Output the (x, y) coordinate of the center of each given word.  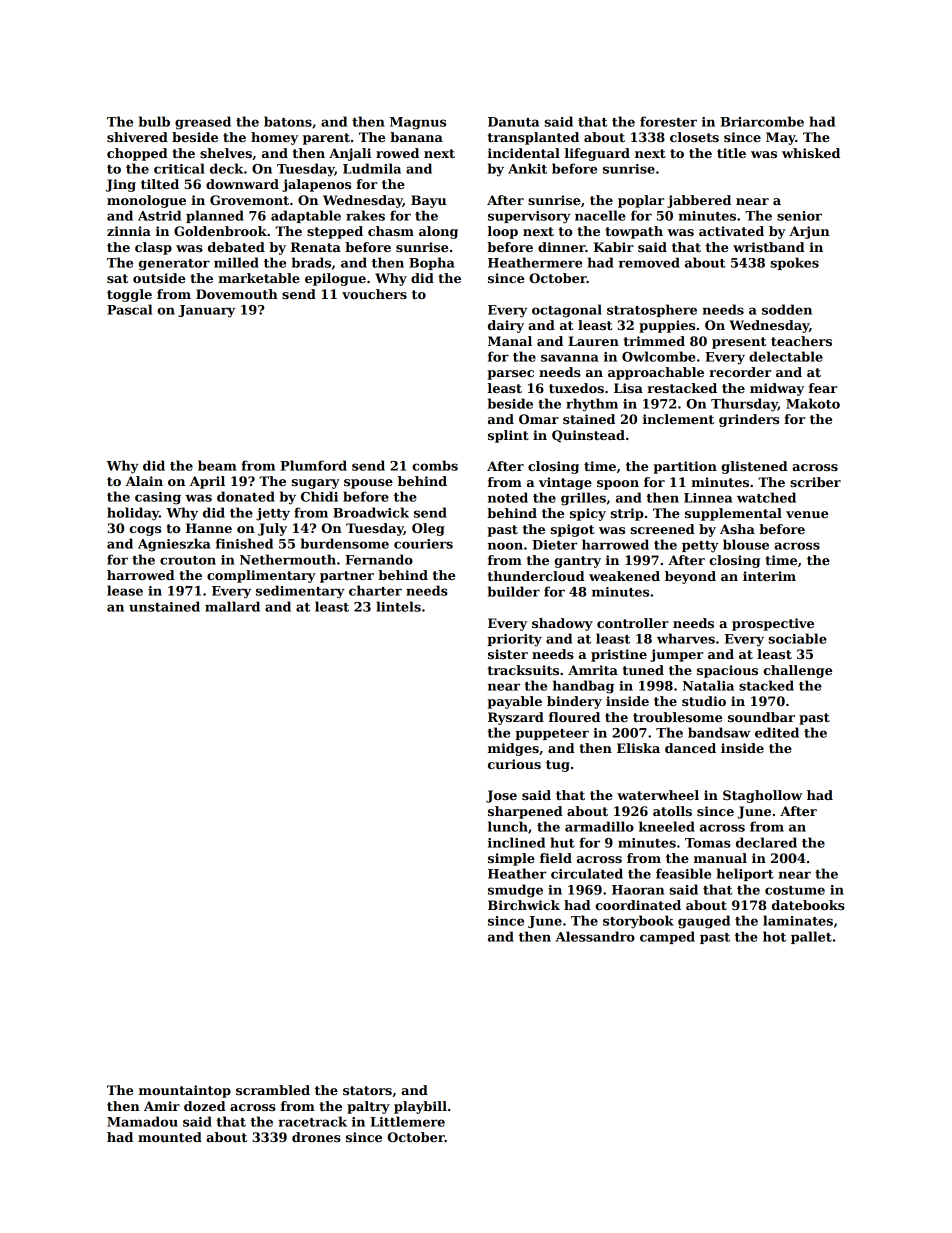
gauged (704, 922)
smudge (515, 891)
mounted (170, 1137)
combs (435, 465)
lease (125, 590)
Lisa (628, 388)
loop (503, 232)
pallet (811, 937)
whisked (811, 153)
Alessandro (595, 936)
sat (117, 278)
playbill (420, 1107)
